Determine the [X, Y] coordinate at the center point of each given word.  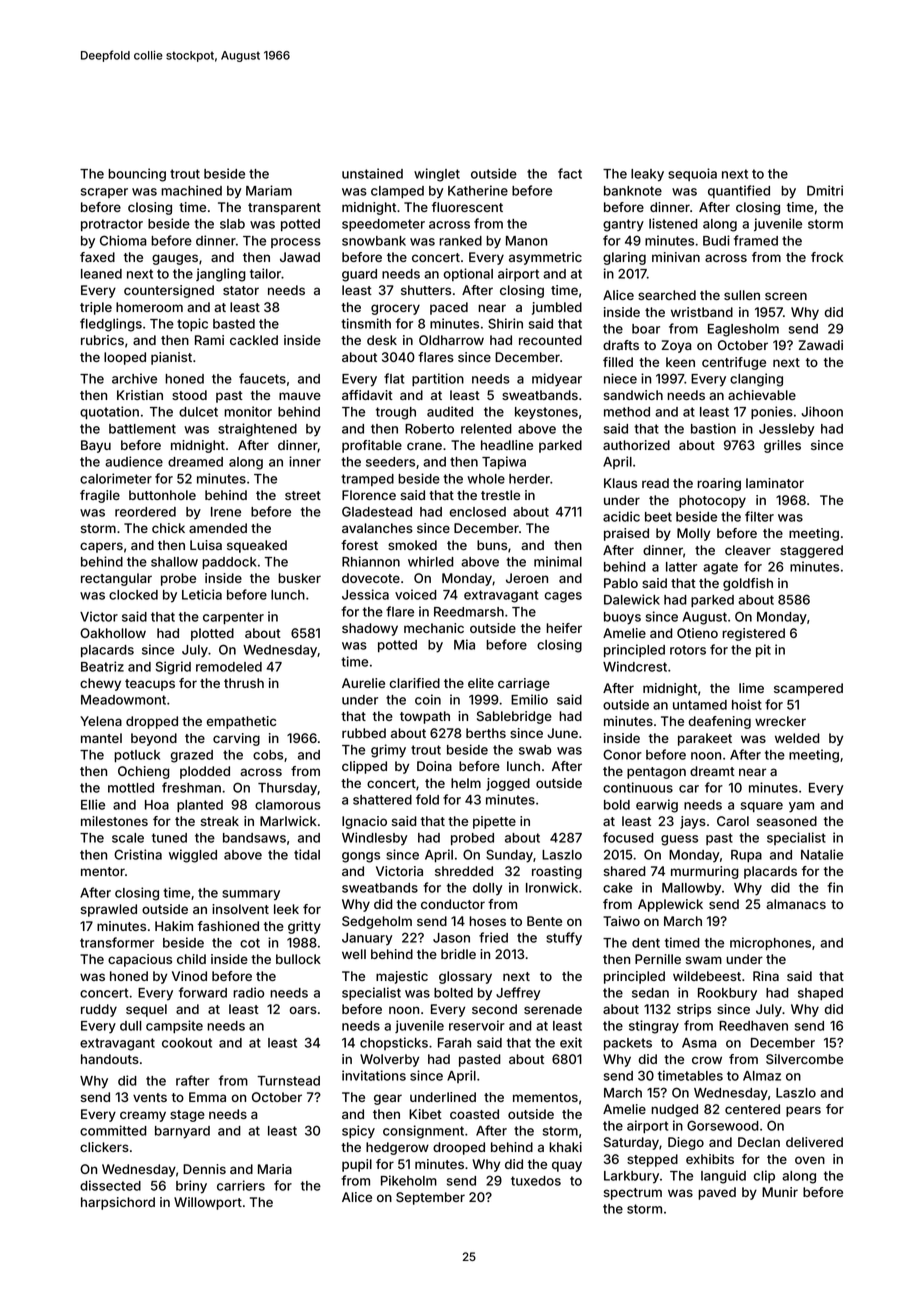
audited [450, 411]
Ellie [93, 804]
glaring [624, 258]
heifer [564, 628]
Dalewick [632, 599]
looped [125, 358]
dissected [110, 1185]
